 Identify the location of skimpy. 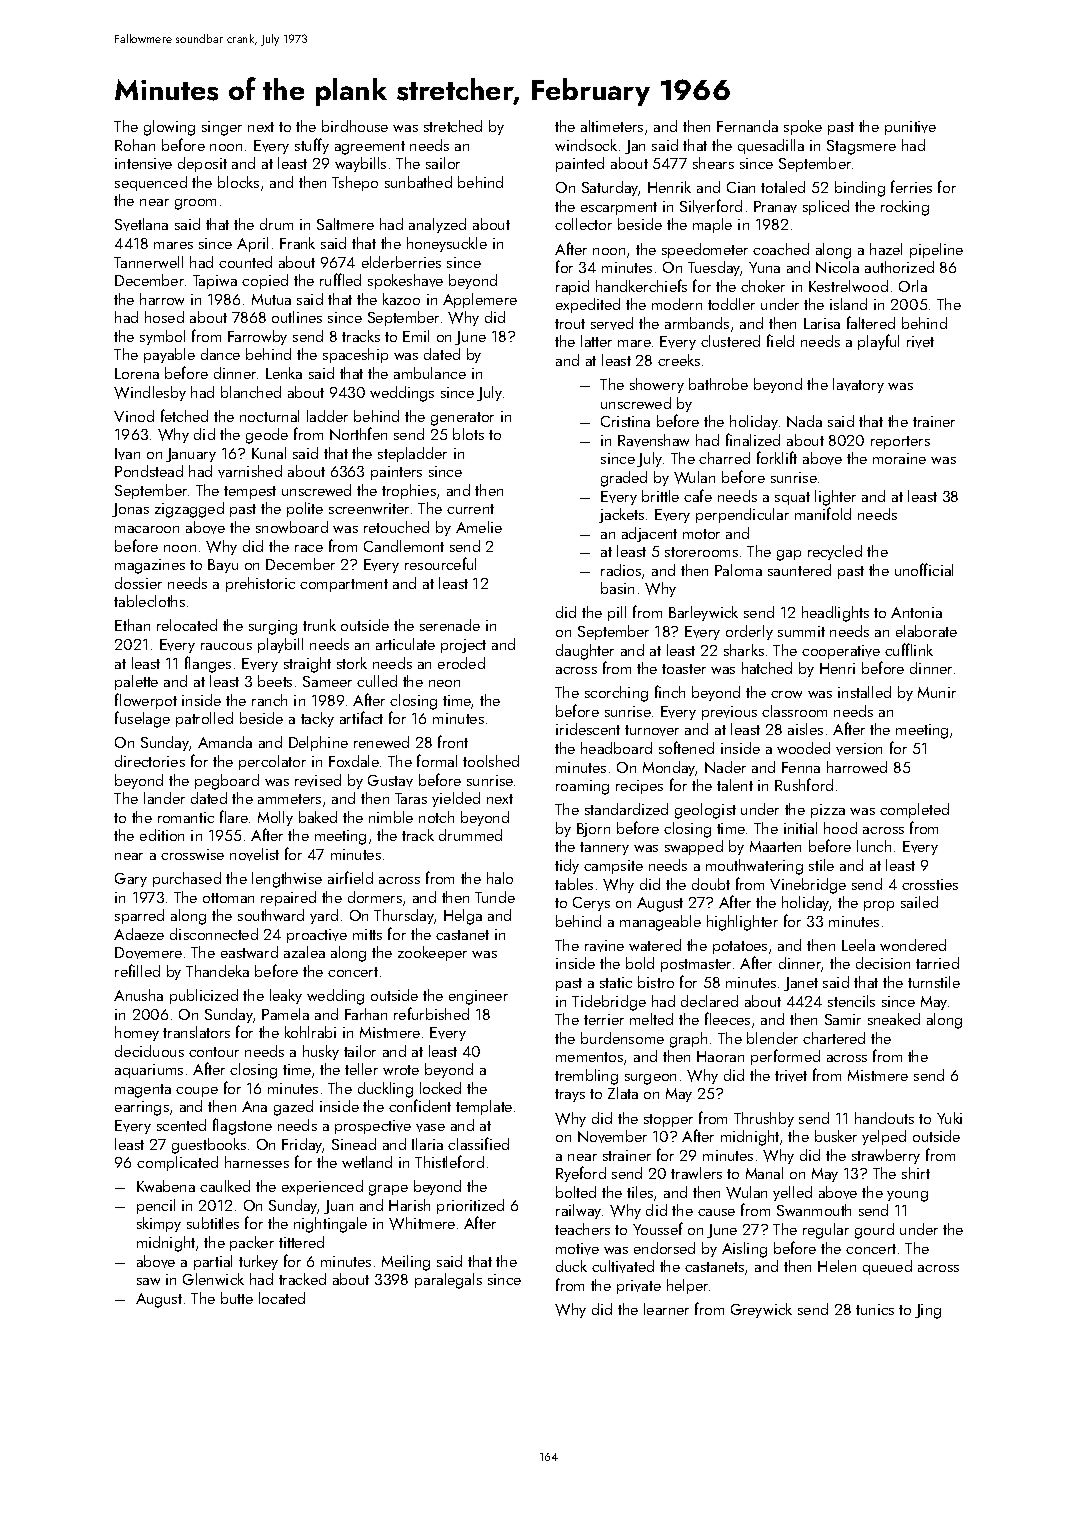
(159, 1224).
